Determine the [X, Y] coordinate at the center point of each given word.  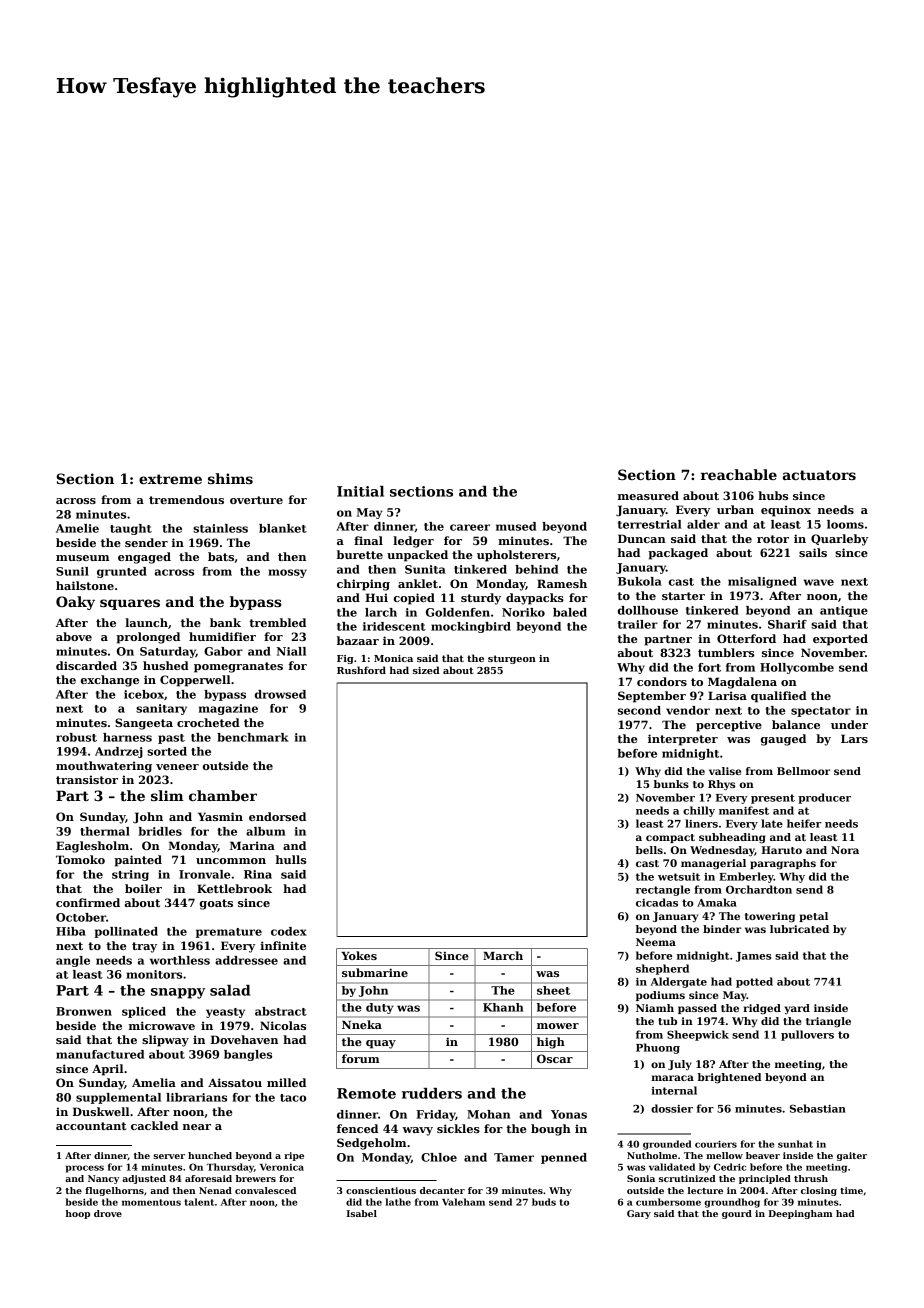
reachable [739, 474]
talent [199, 1202]
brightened [729, 1078]
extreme [170, 479]
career [470, 527]
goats [216, 904]
